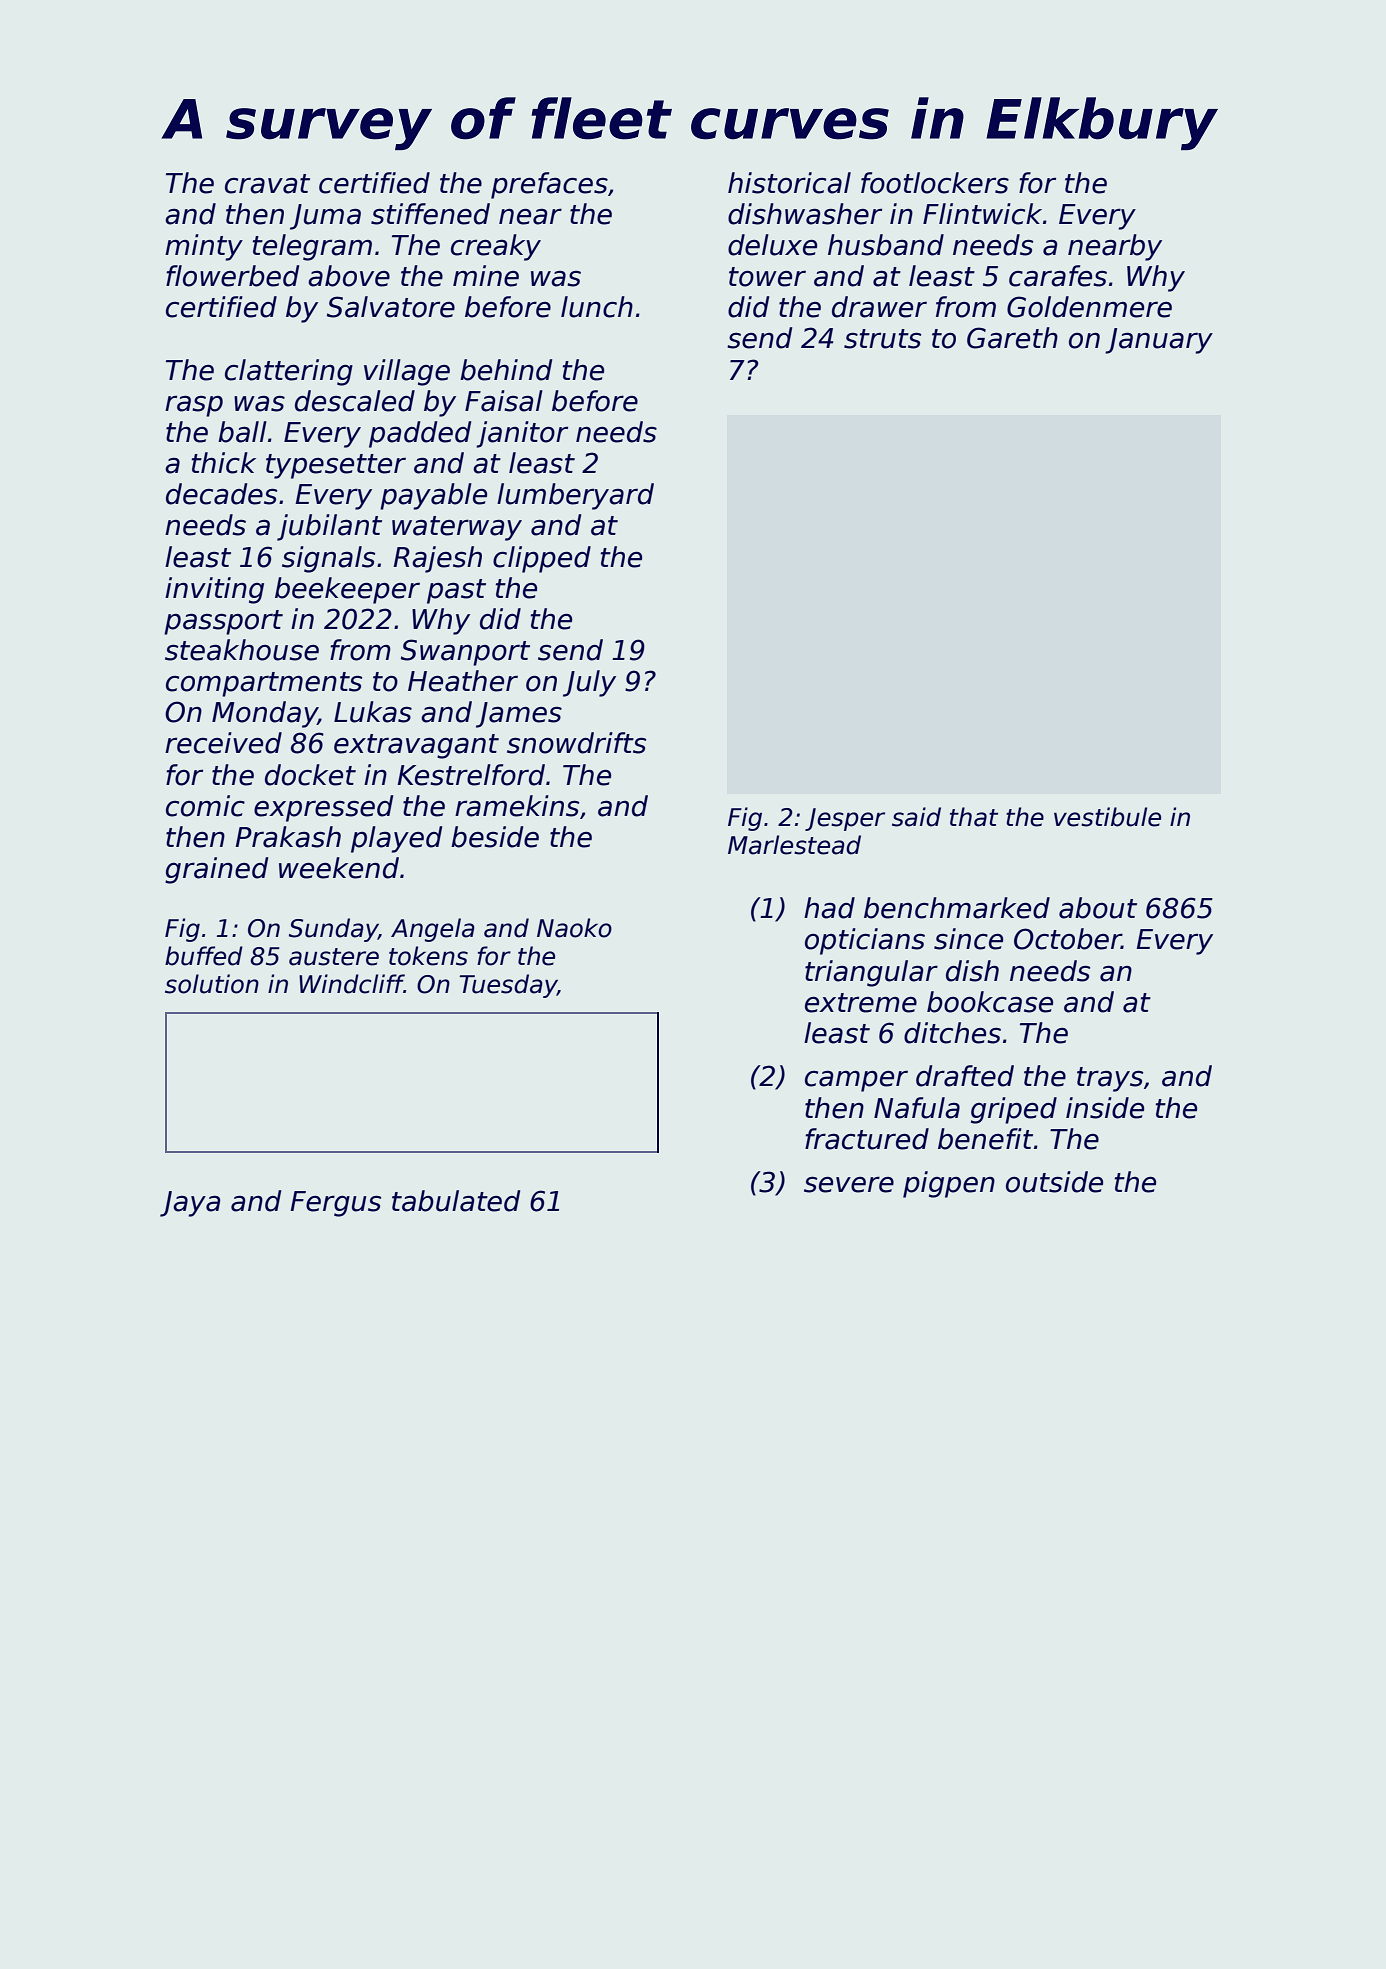 This screenshot has width=1386, height=1969. I want to click on October, so click(1068, 939).
